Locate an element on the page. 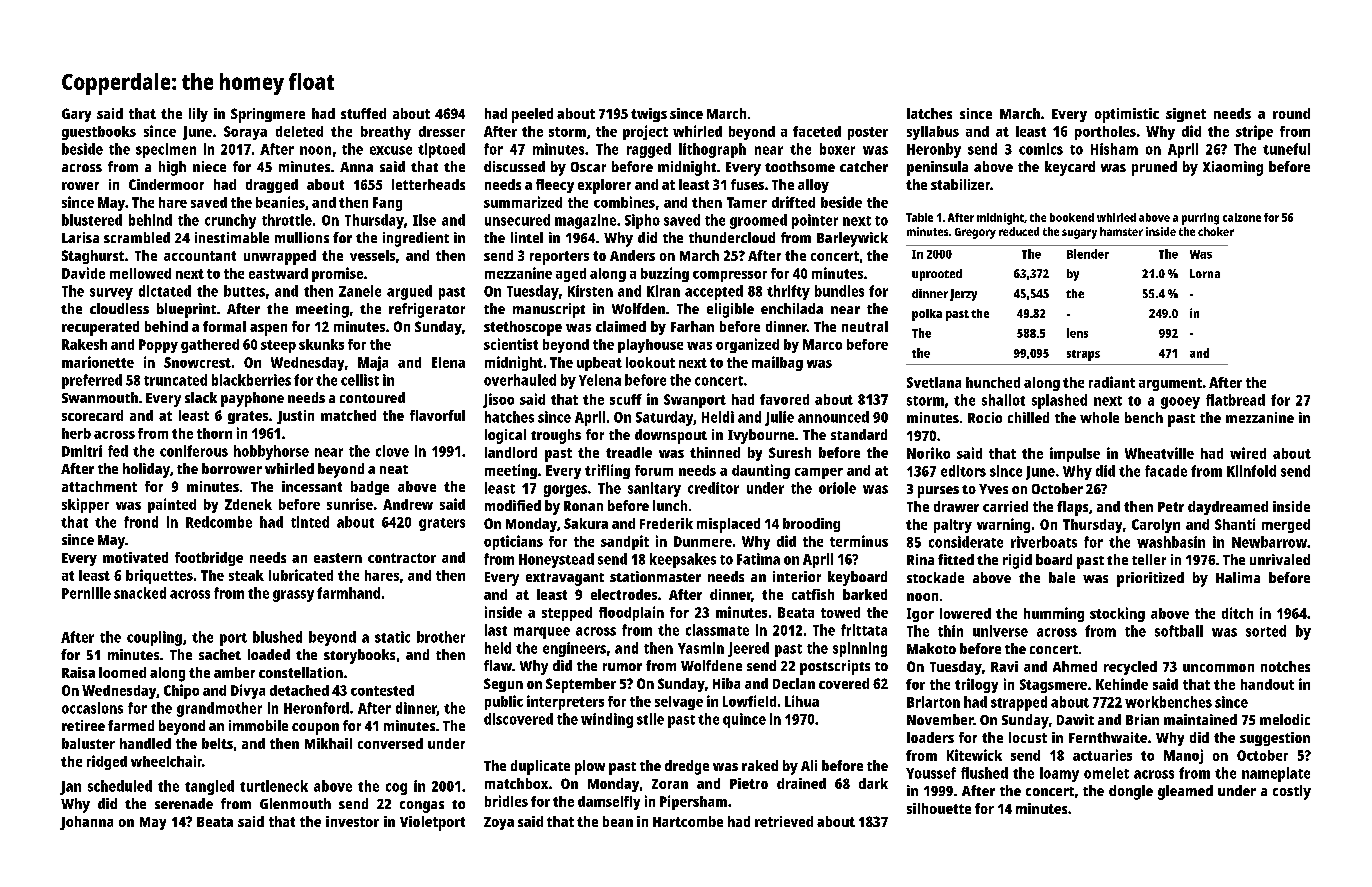  belts is located at coordinates (217, 743).
